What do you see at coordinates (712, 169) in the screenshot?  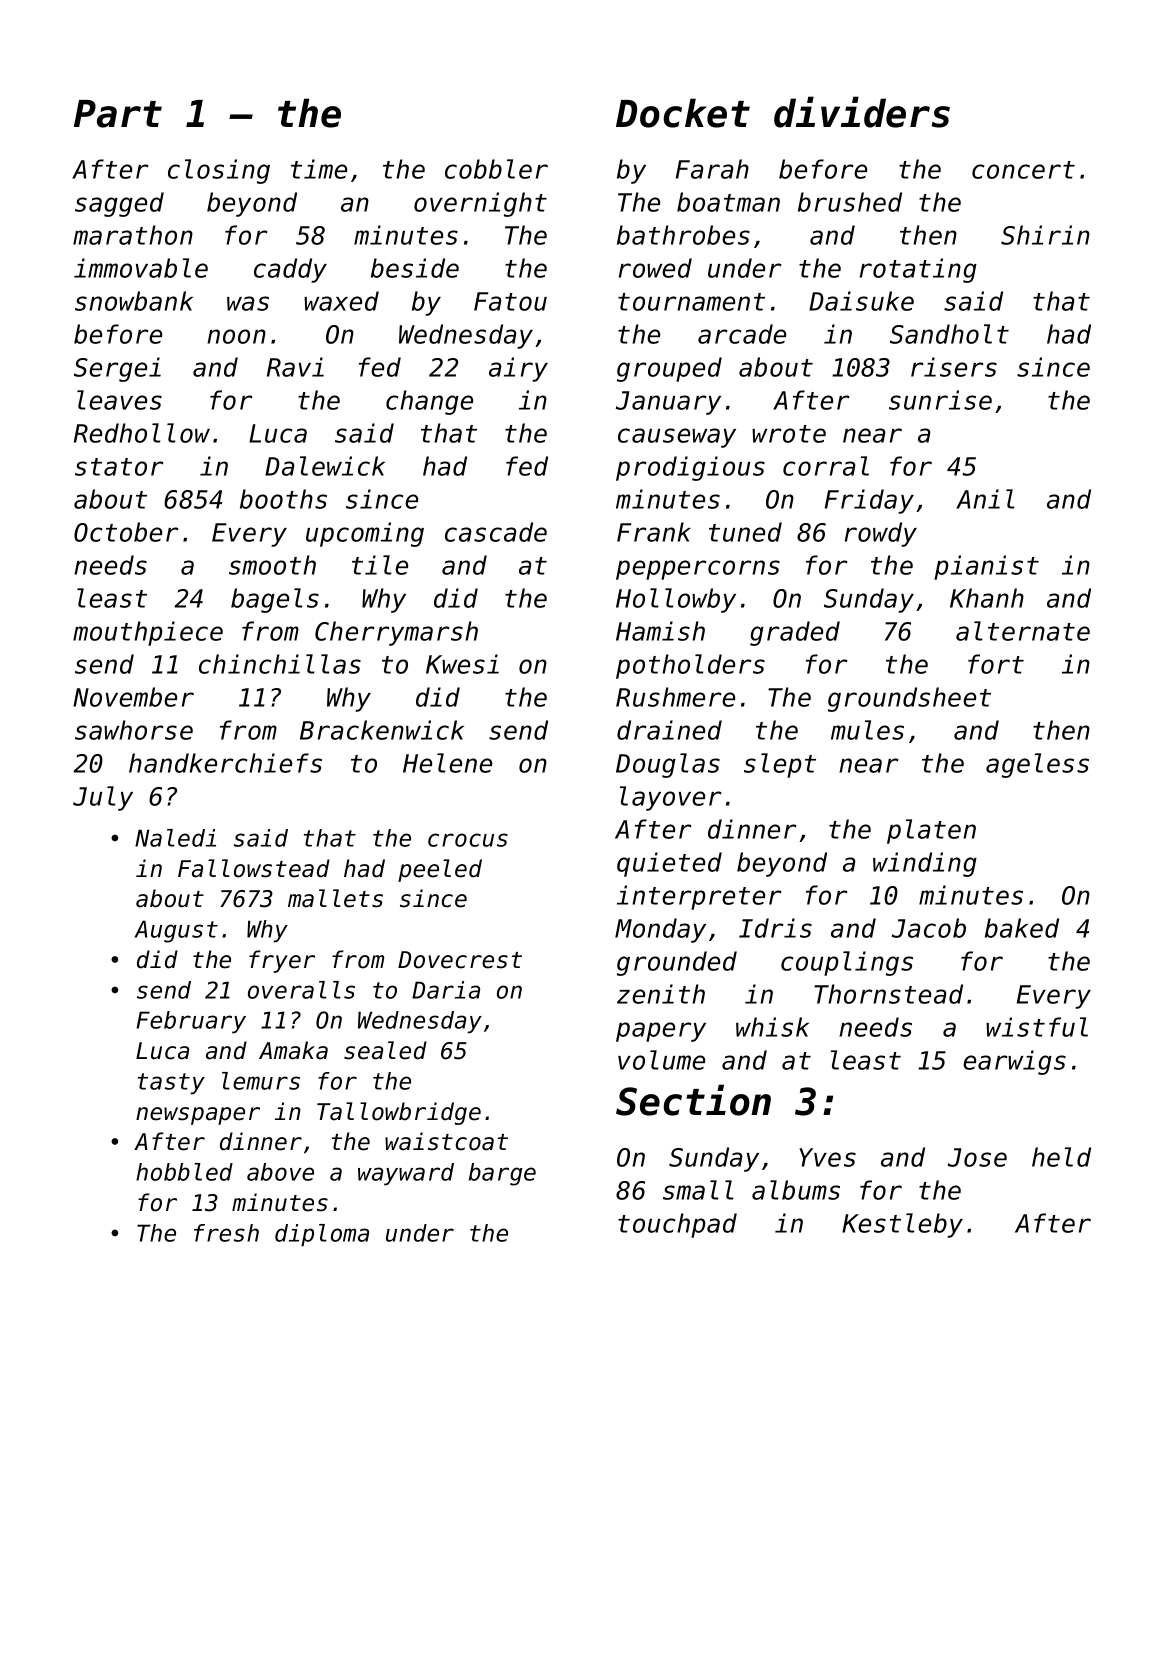 I see `Farah` at bounding box center [712, 169].
